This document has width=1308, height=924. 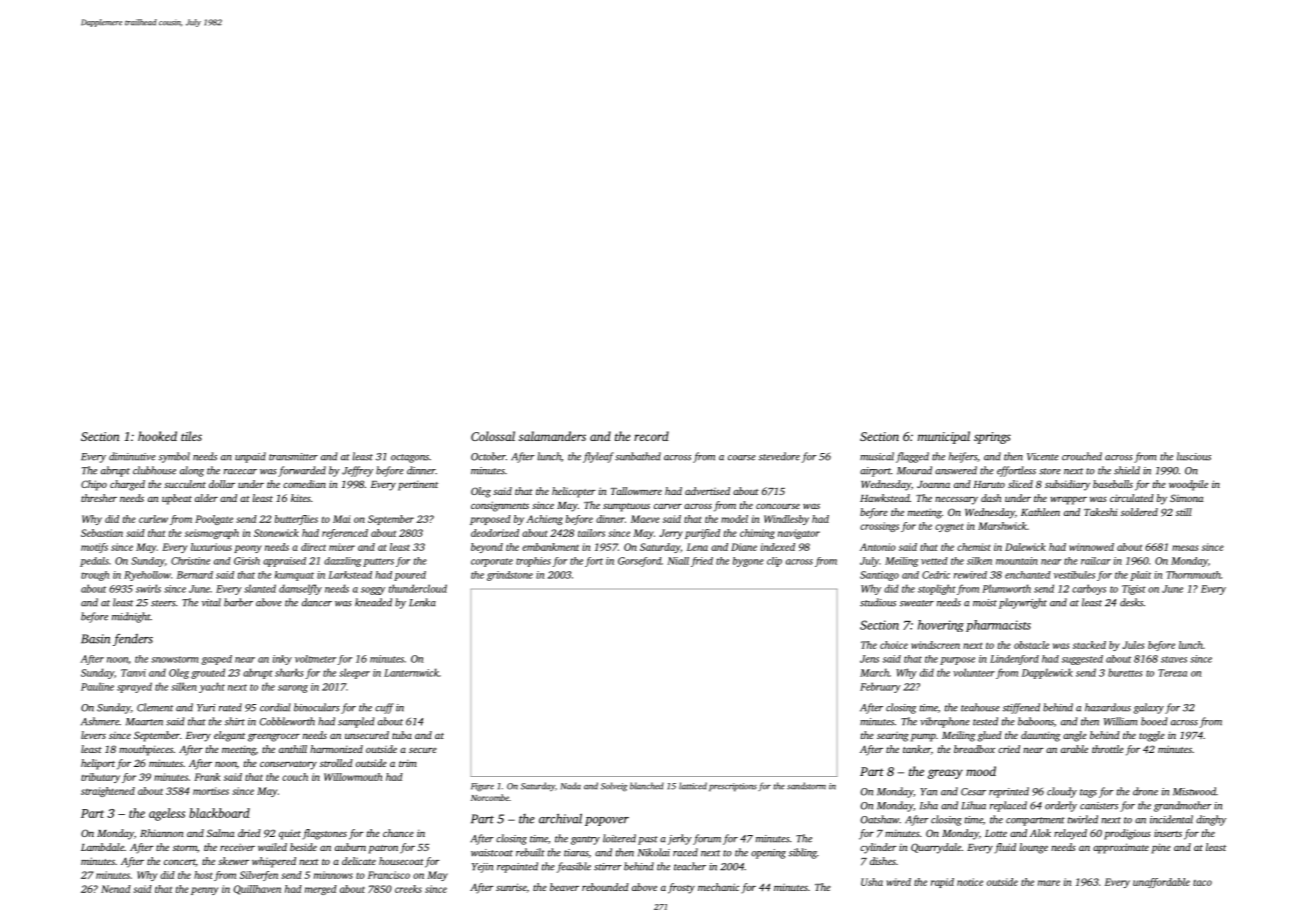 What do you see at coordinates (992, 438) in the document?
I see `springs` at bounding box center [992, 438].
